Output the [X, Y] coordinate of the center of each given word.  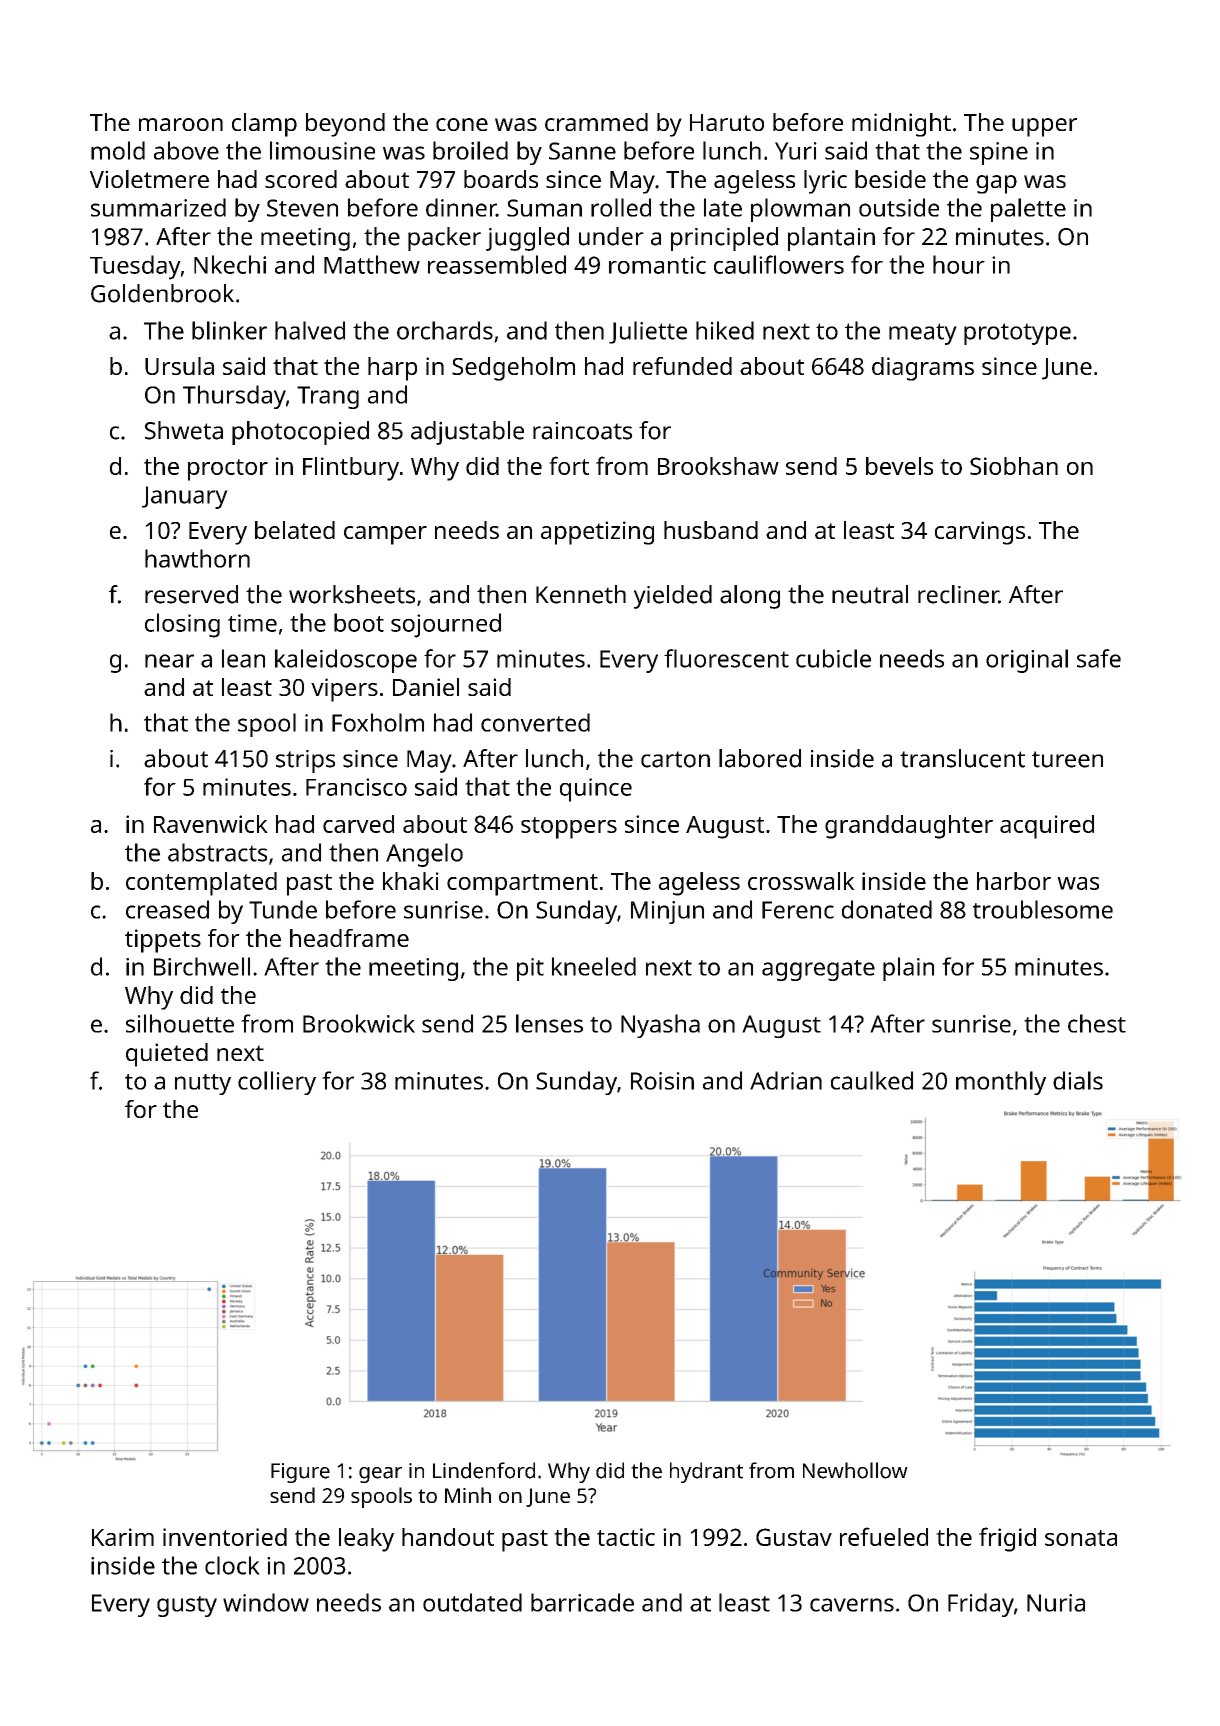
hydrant [706, 1472]
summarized [158, 207]
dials [1078, 1080]
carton [675, 759]
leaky [366, 1540]
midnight [901, 125]
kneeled [594, 966]
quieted [167, 1055]
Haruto [727, 122]
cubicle [833, 658]
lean [243, 658]
